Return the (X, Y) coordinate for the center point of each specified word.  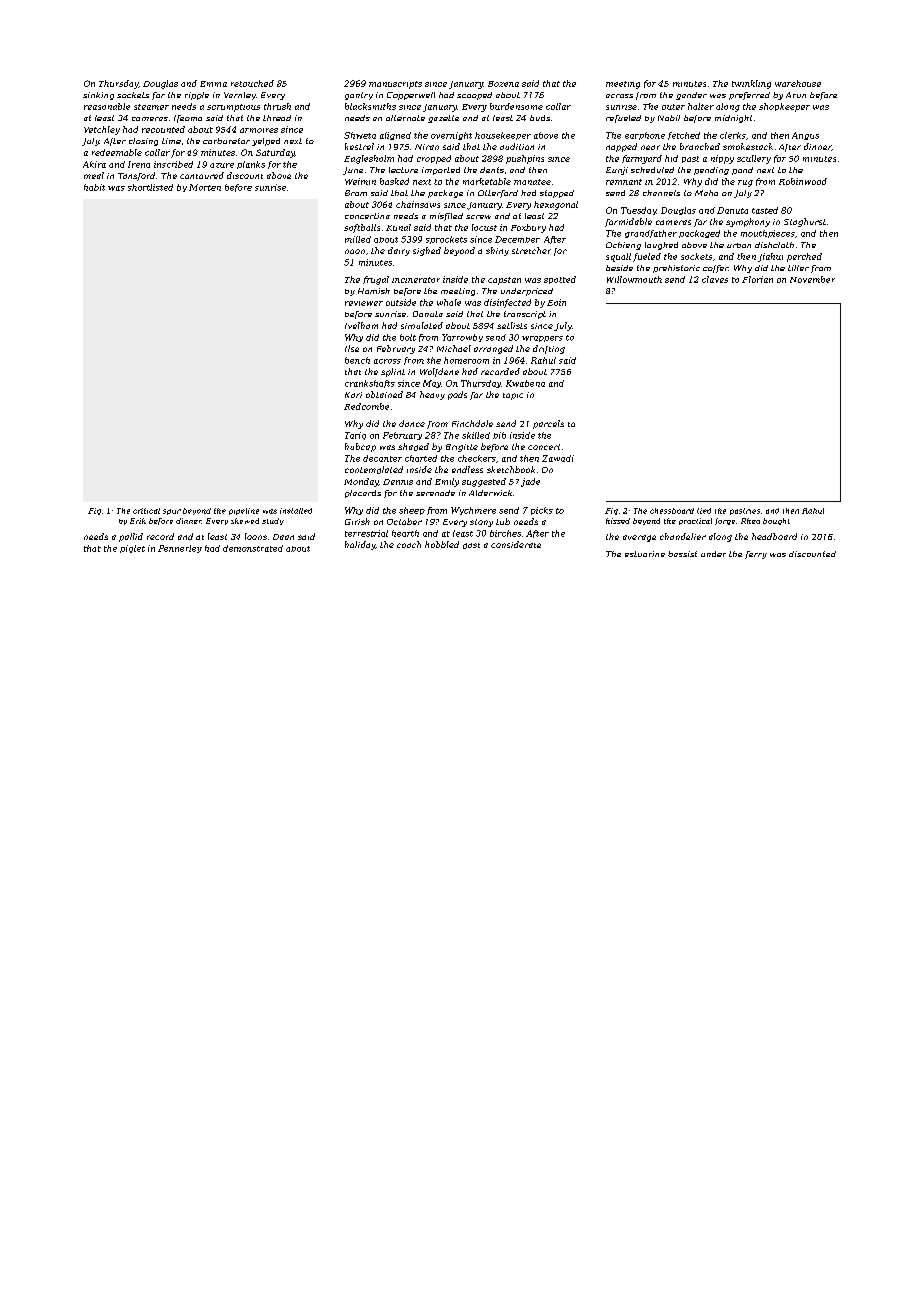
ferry (756, 555)
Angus (805, 136)
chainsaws (418, 204)
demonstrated (253, 548)
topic (513, 396)
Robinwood (803, 181)
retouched (252, 83)
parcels (548, 424)
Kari (353, 395)
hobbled (442, 544)
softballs (362, 228)
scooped (474, 96)
